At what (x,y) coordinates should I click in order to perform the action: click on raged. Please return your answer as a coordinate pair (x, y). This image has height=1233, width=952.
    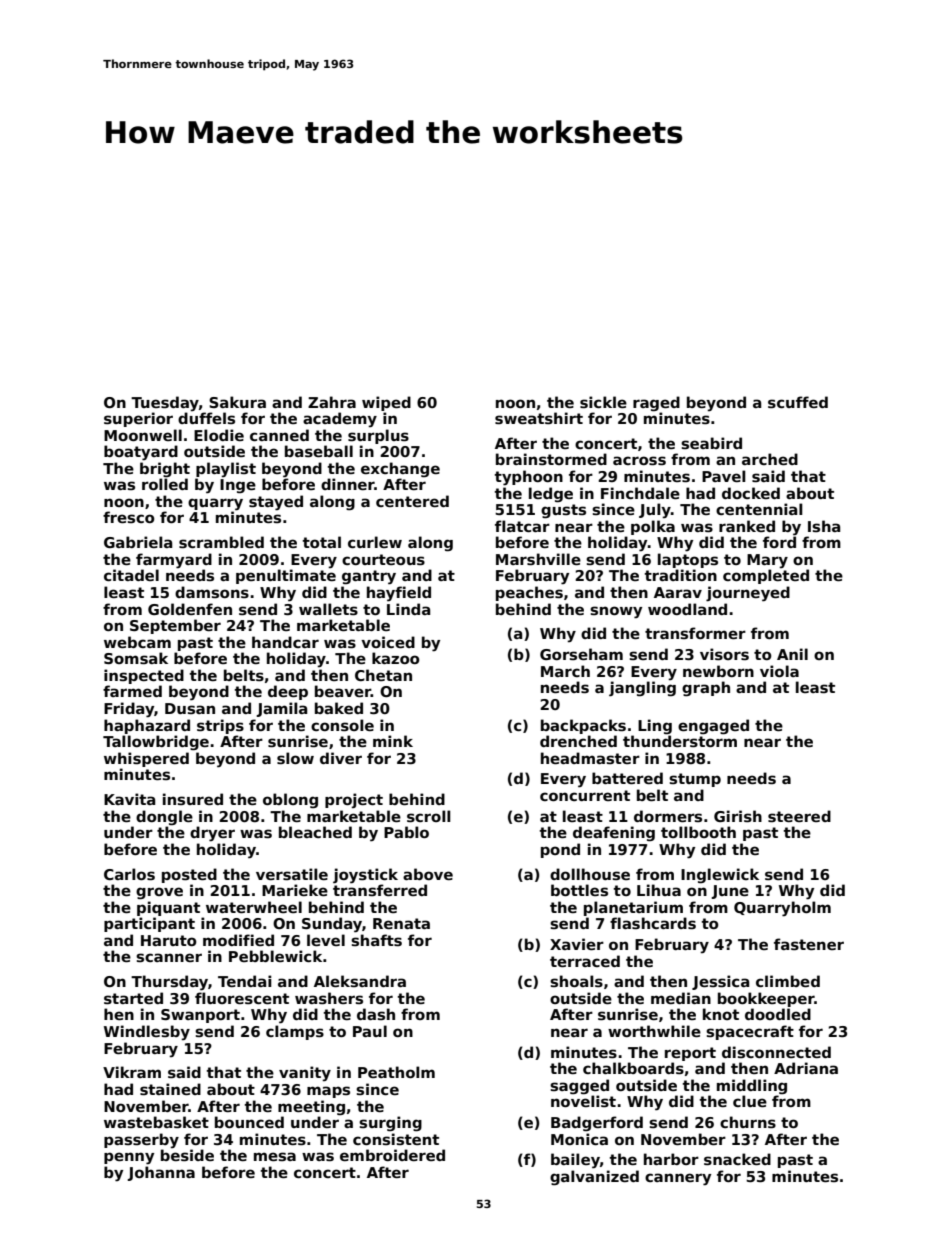
    Looking at the image, I should click on (656, 403).
